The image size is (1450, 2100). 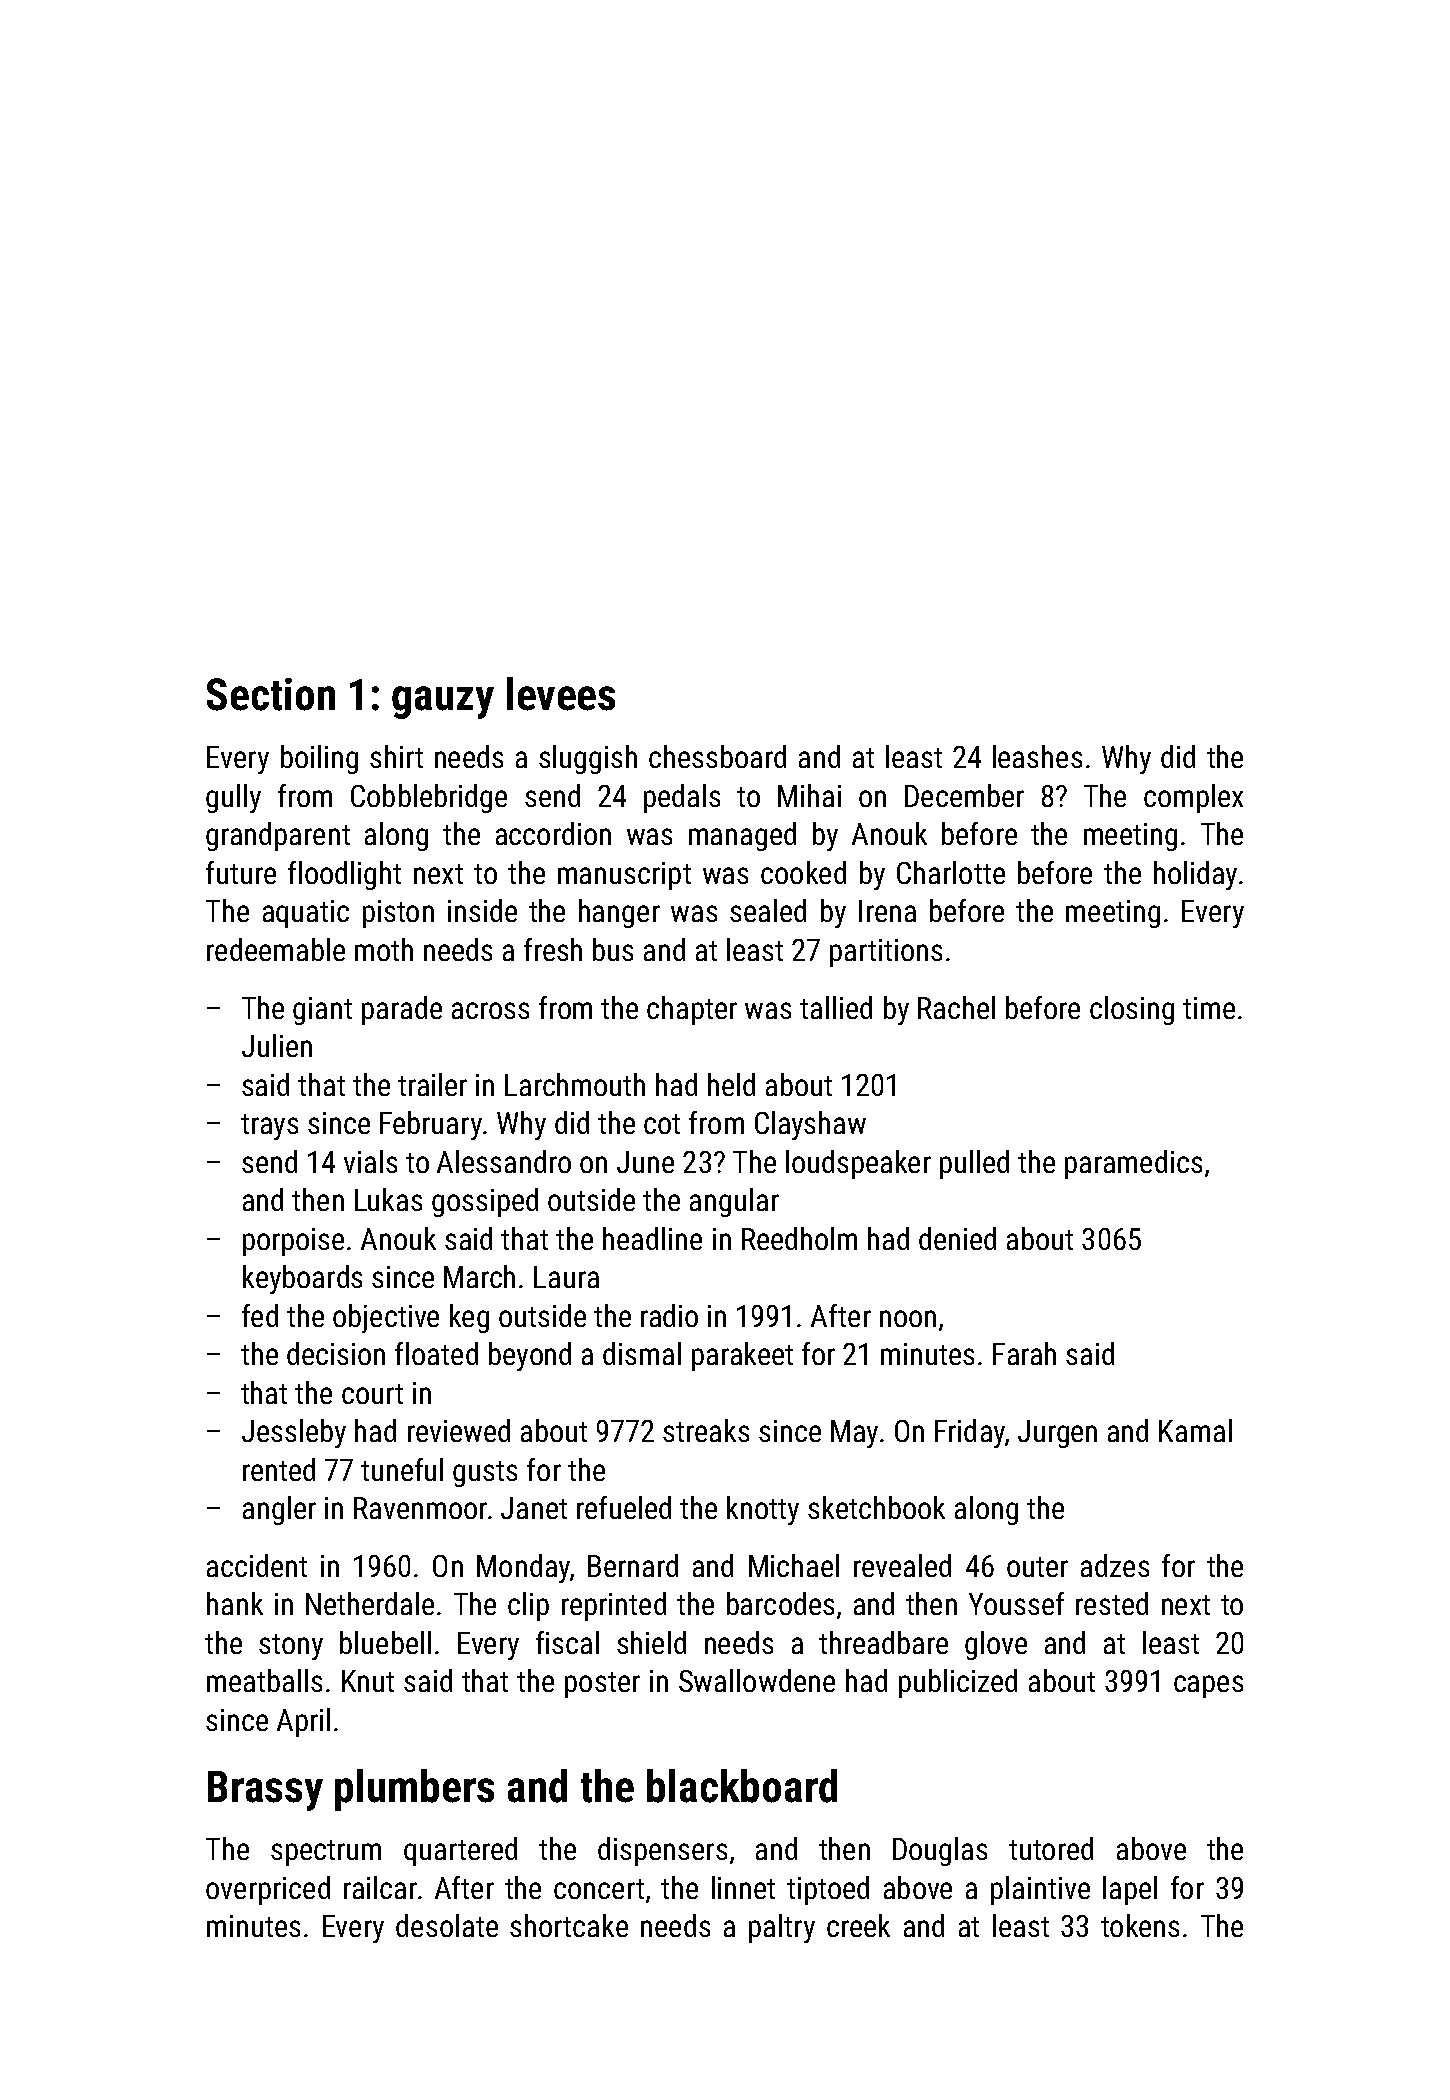 What do you see at coordinates (268, 1890) in the screenshot?
I see `overpriced` at bounding box center [268, 1890].
